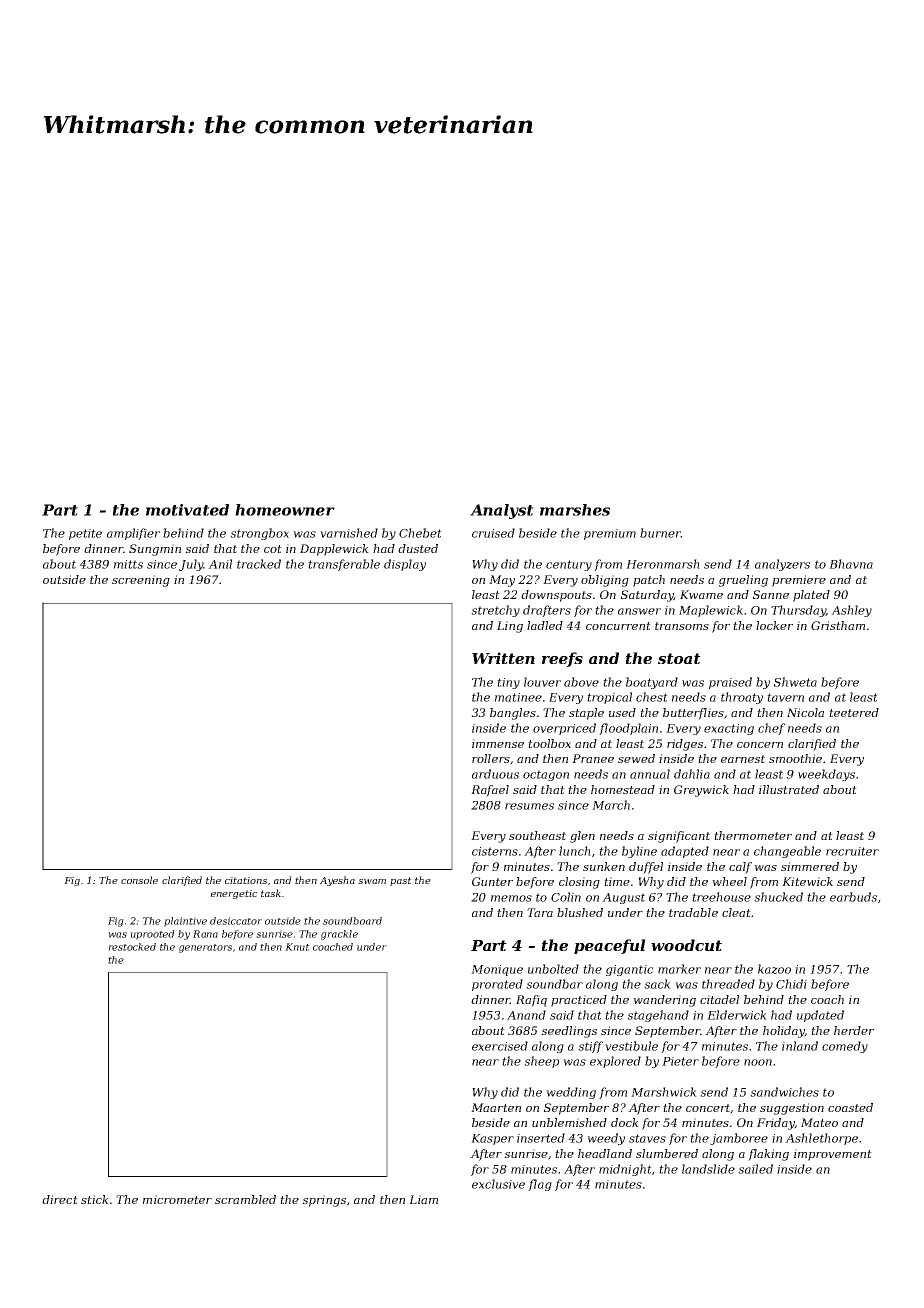 The image size is (924, 1308). Describe the element at coordinates (259, 564) in the screenshot. I see `tracked` at that location.
